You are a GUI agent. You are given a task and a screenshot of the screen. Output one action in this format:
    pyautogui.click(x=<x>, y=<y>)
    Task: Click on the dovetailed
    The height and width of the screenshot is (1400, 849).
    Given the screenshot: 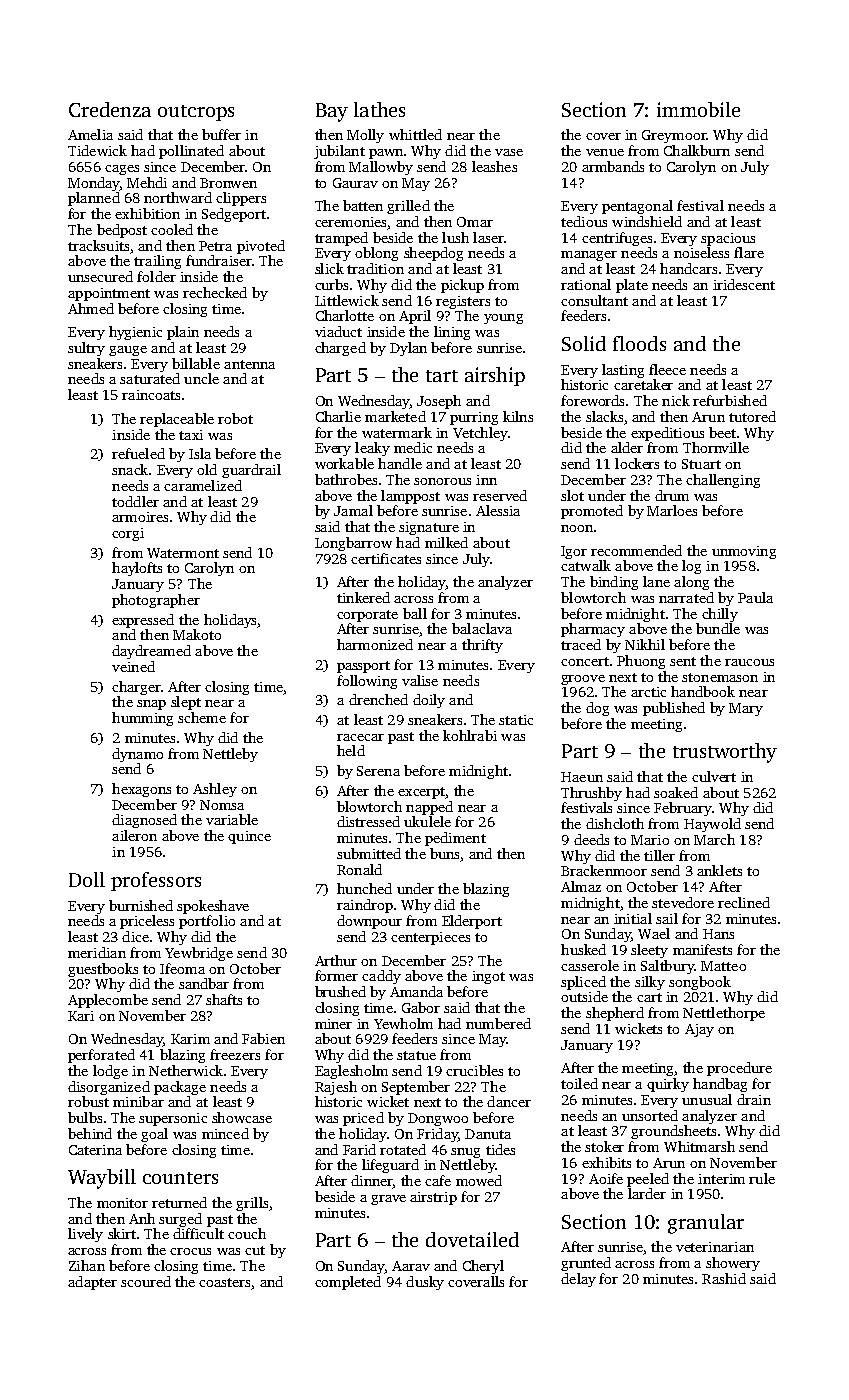 What is the action you would take?
    pyautogui.click(x=472, y=1239)
